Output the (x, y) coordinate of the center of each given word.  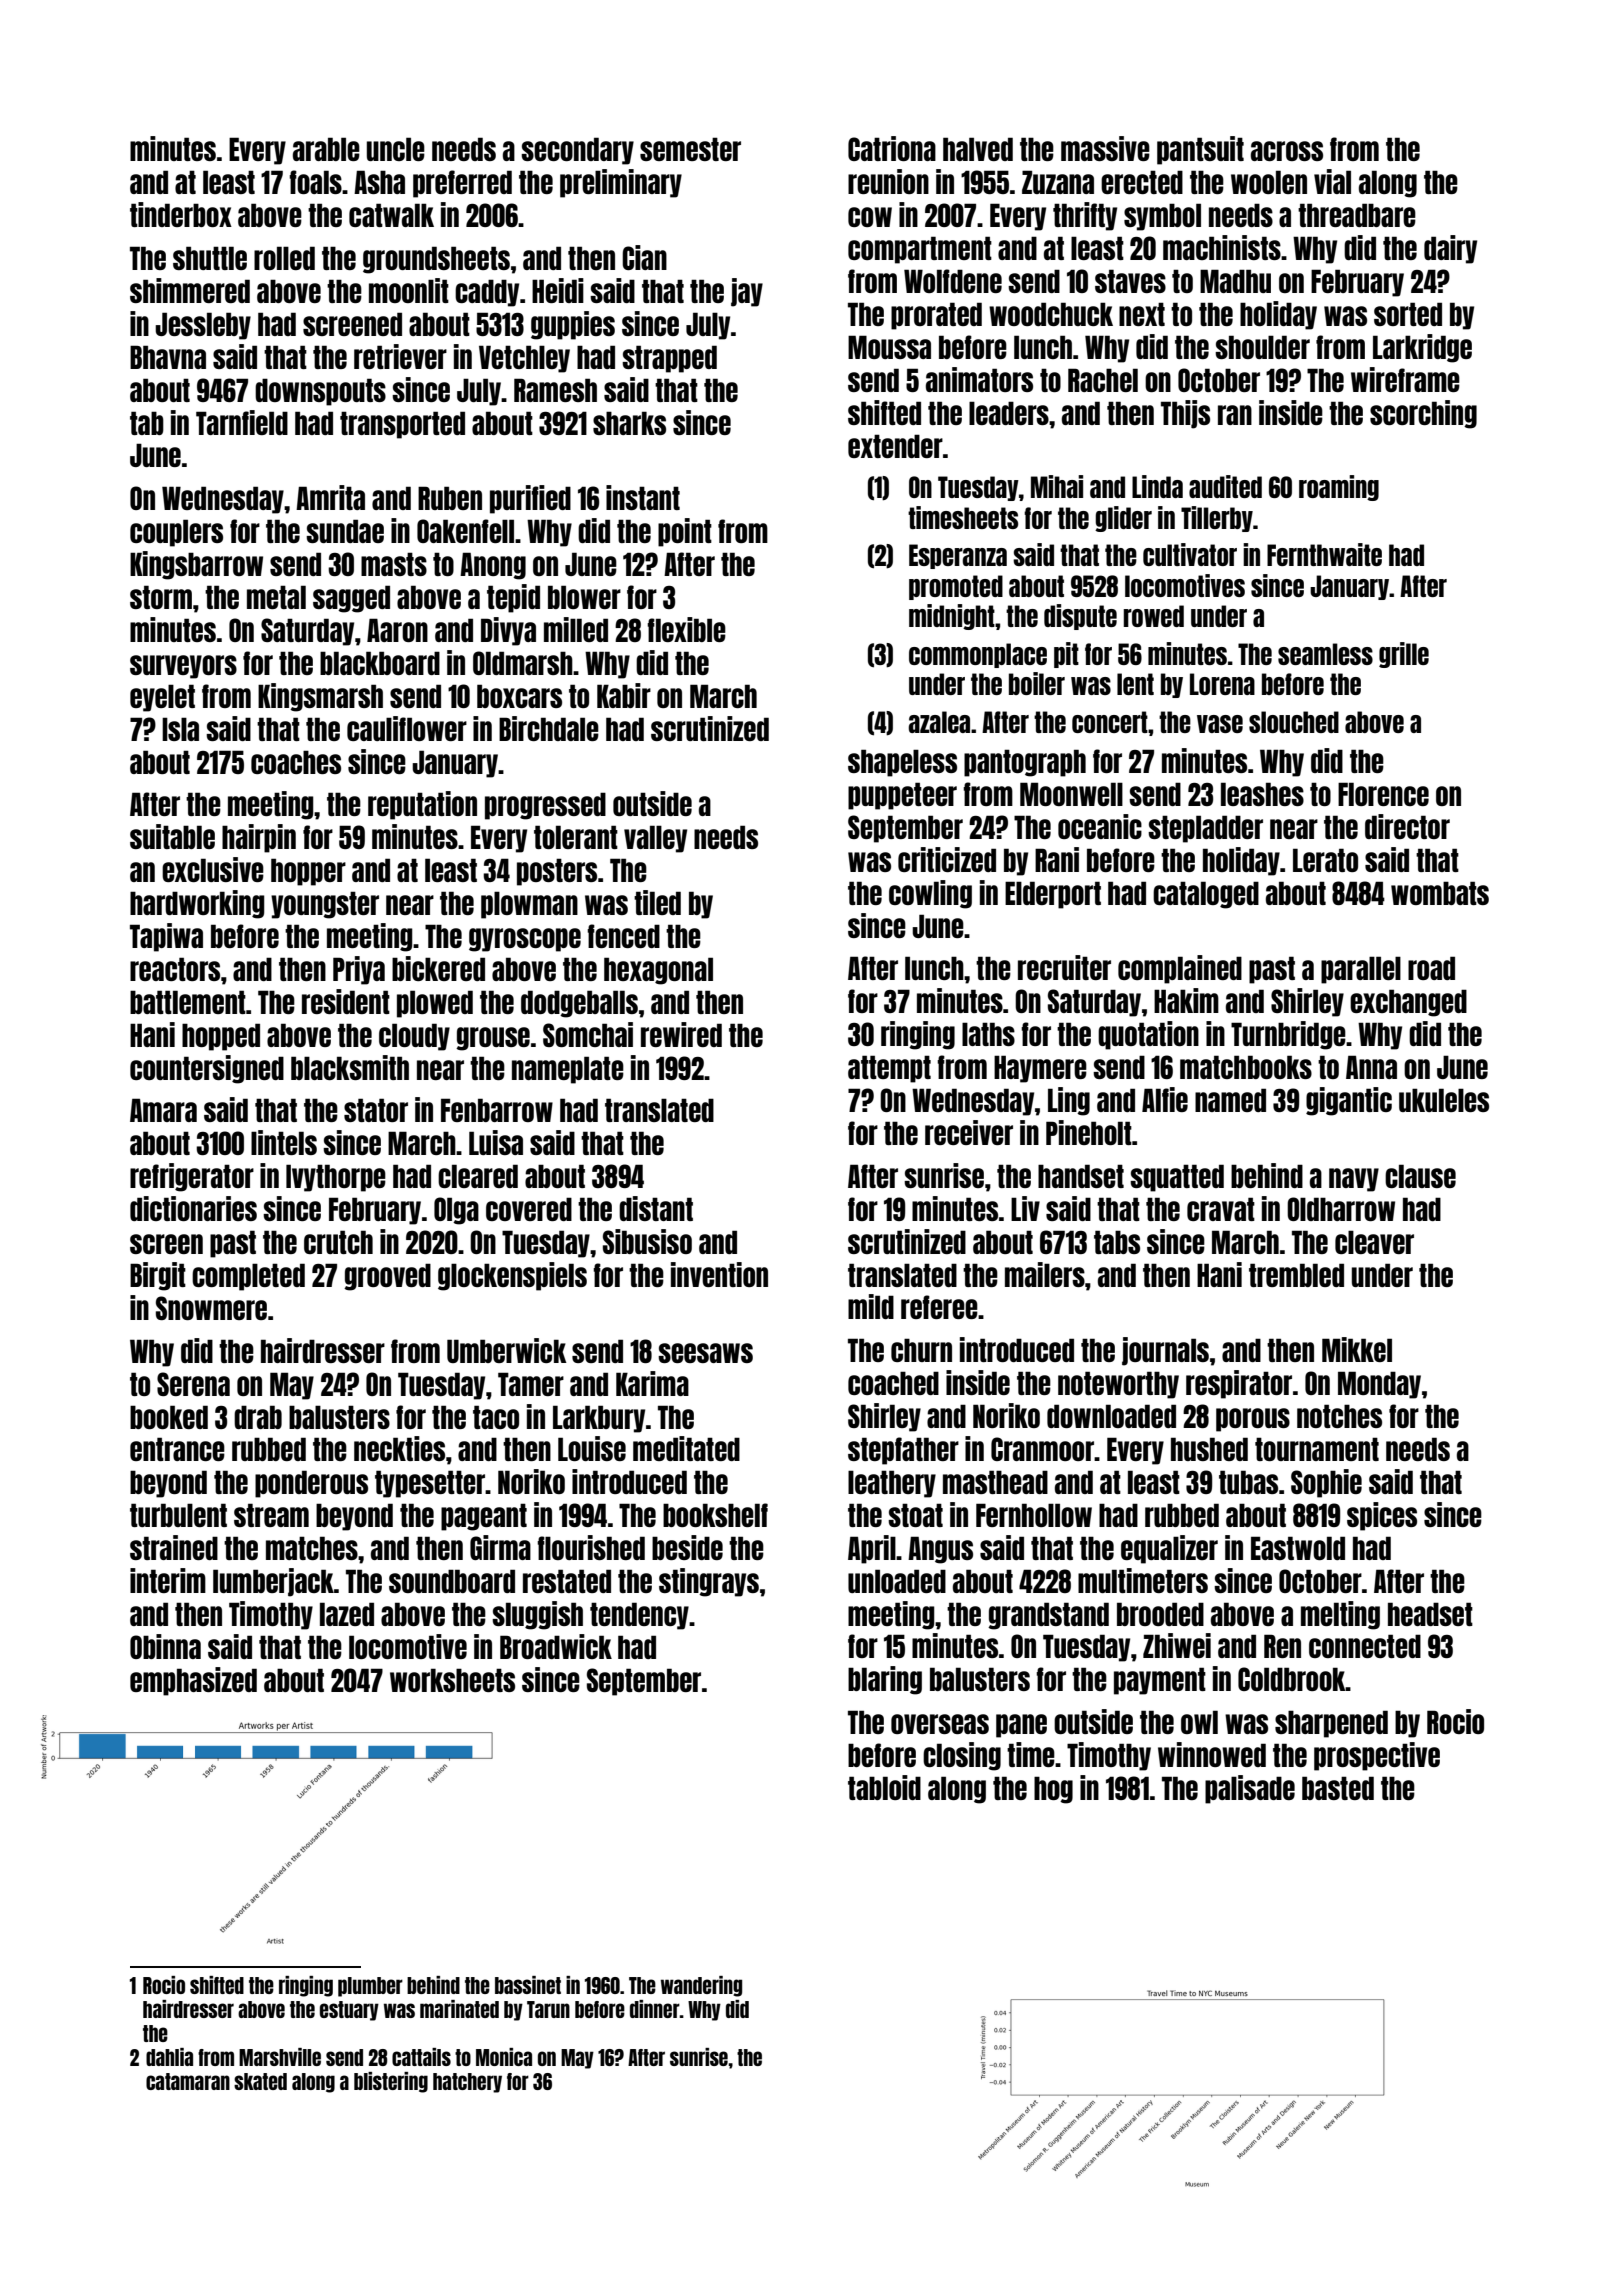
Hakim (1186, 1000)
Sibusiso (647, 1241)
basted (1338, 1788)
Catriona (892, 148)
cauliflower (407, 728)
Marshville (280, 2057)
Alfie (1165, 1099)
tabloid (884, 1787)
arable (326, 149)
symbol (1162, 217)
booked (169, 1417)
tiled (657, 902)
